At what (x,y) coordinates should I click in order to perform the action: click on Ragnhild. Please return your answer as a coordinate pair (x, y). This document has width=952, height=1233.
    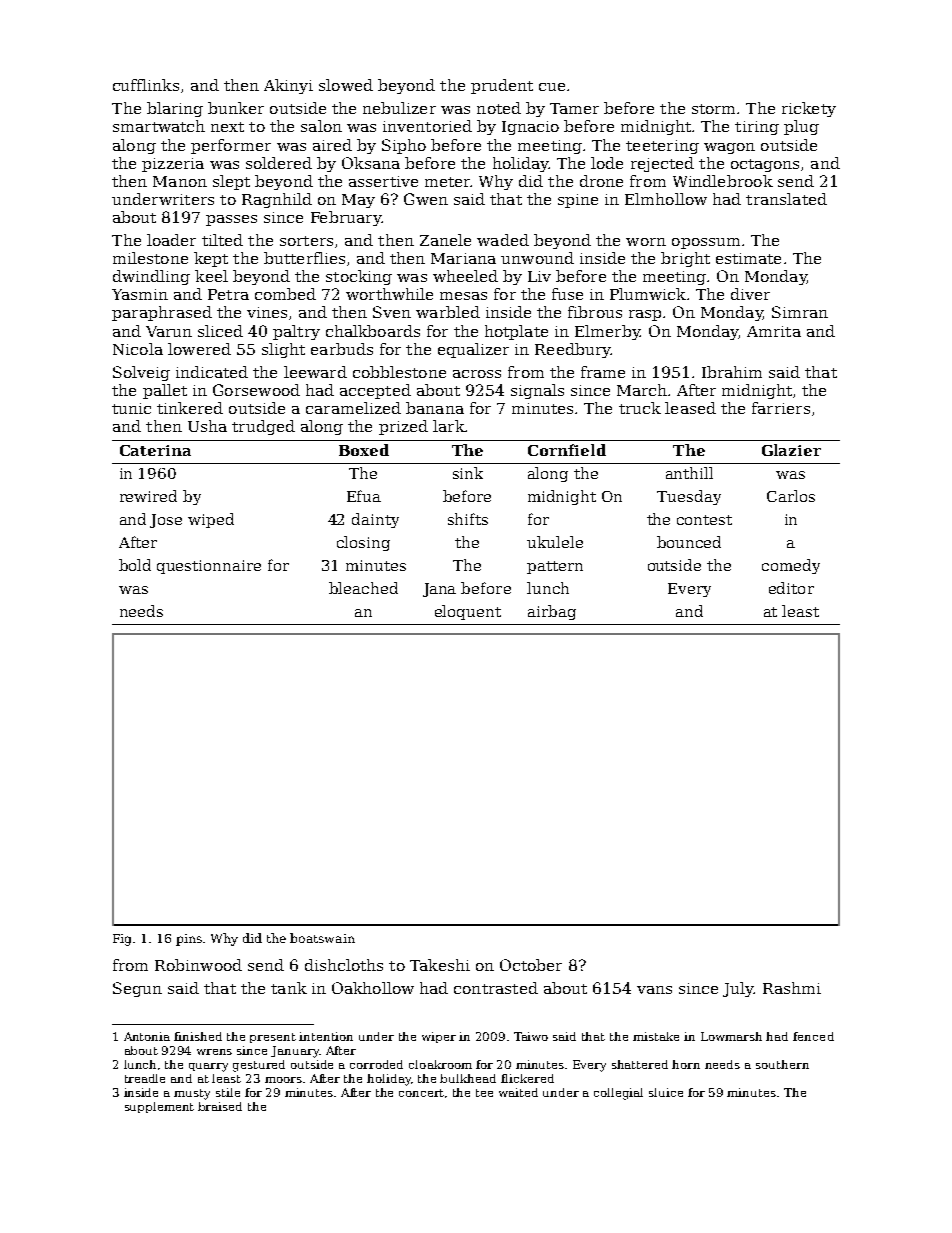
    Looking at the image, I should click on (277, 200).
